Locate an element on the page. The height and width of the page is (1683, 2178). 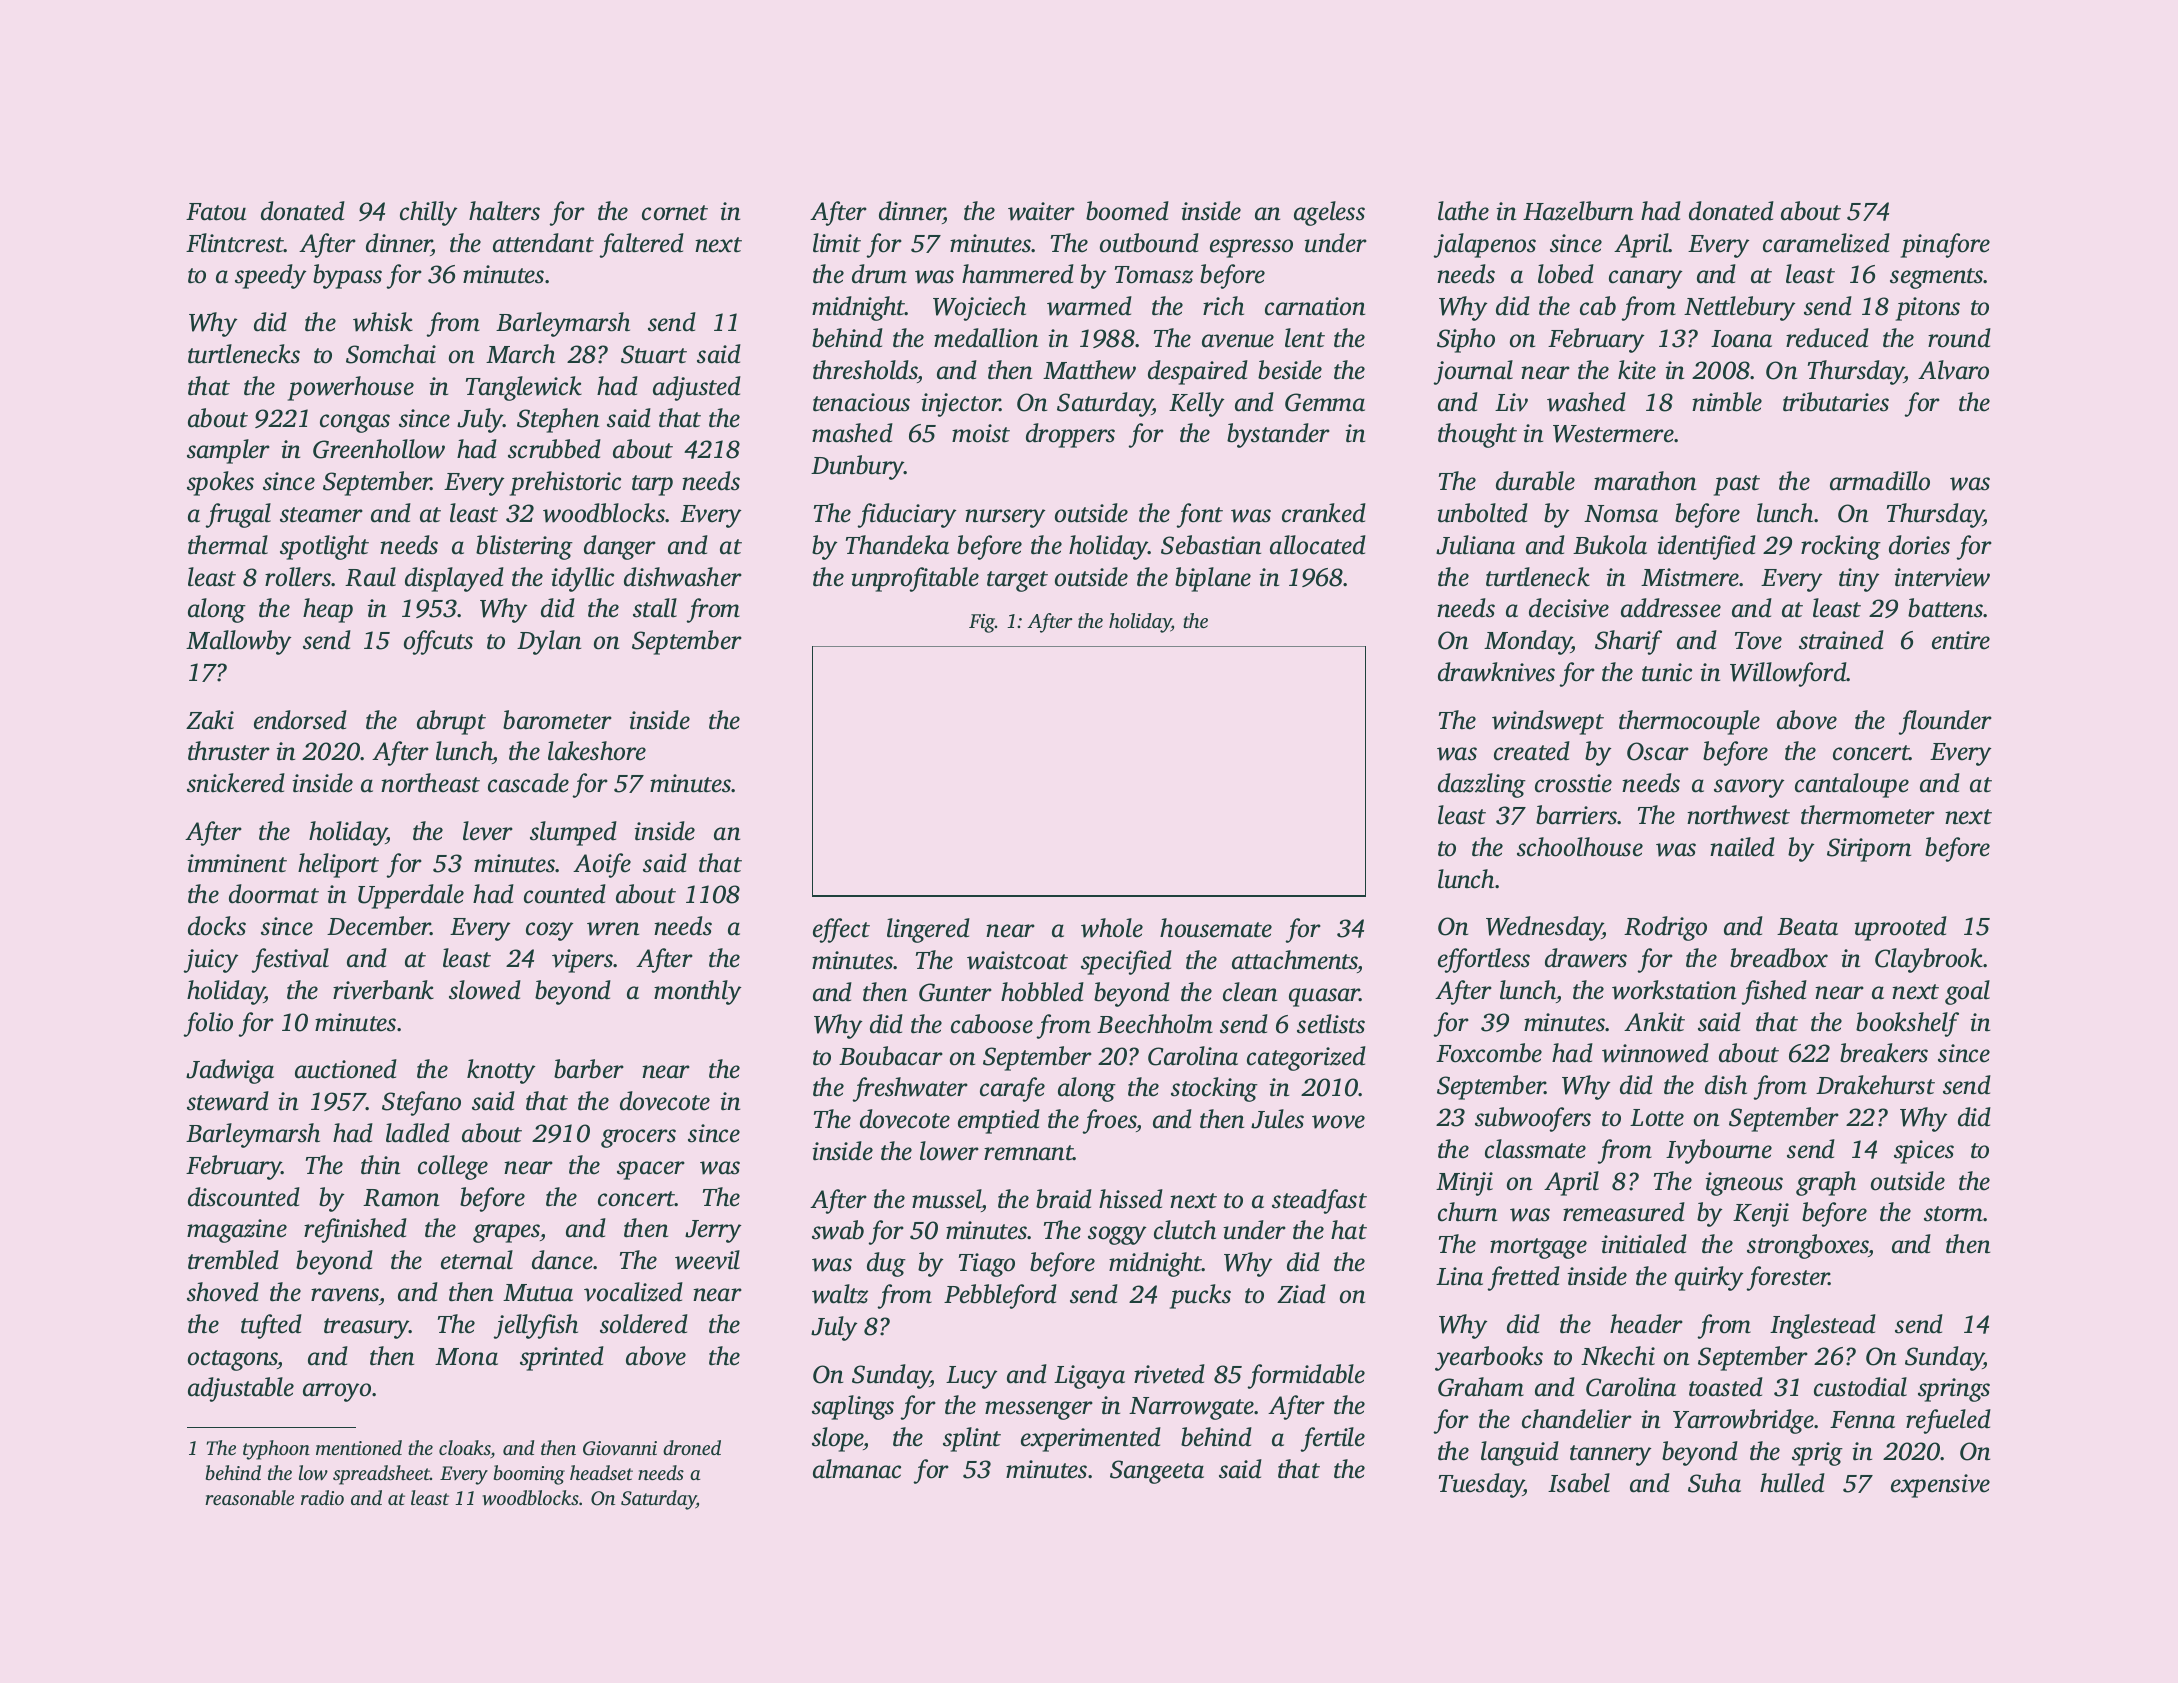
halters is located at coordinates (504, 211).
